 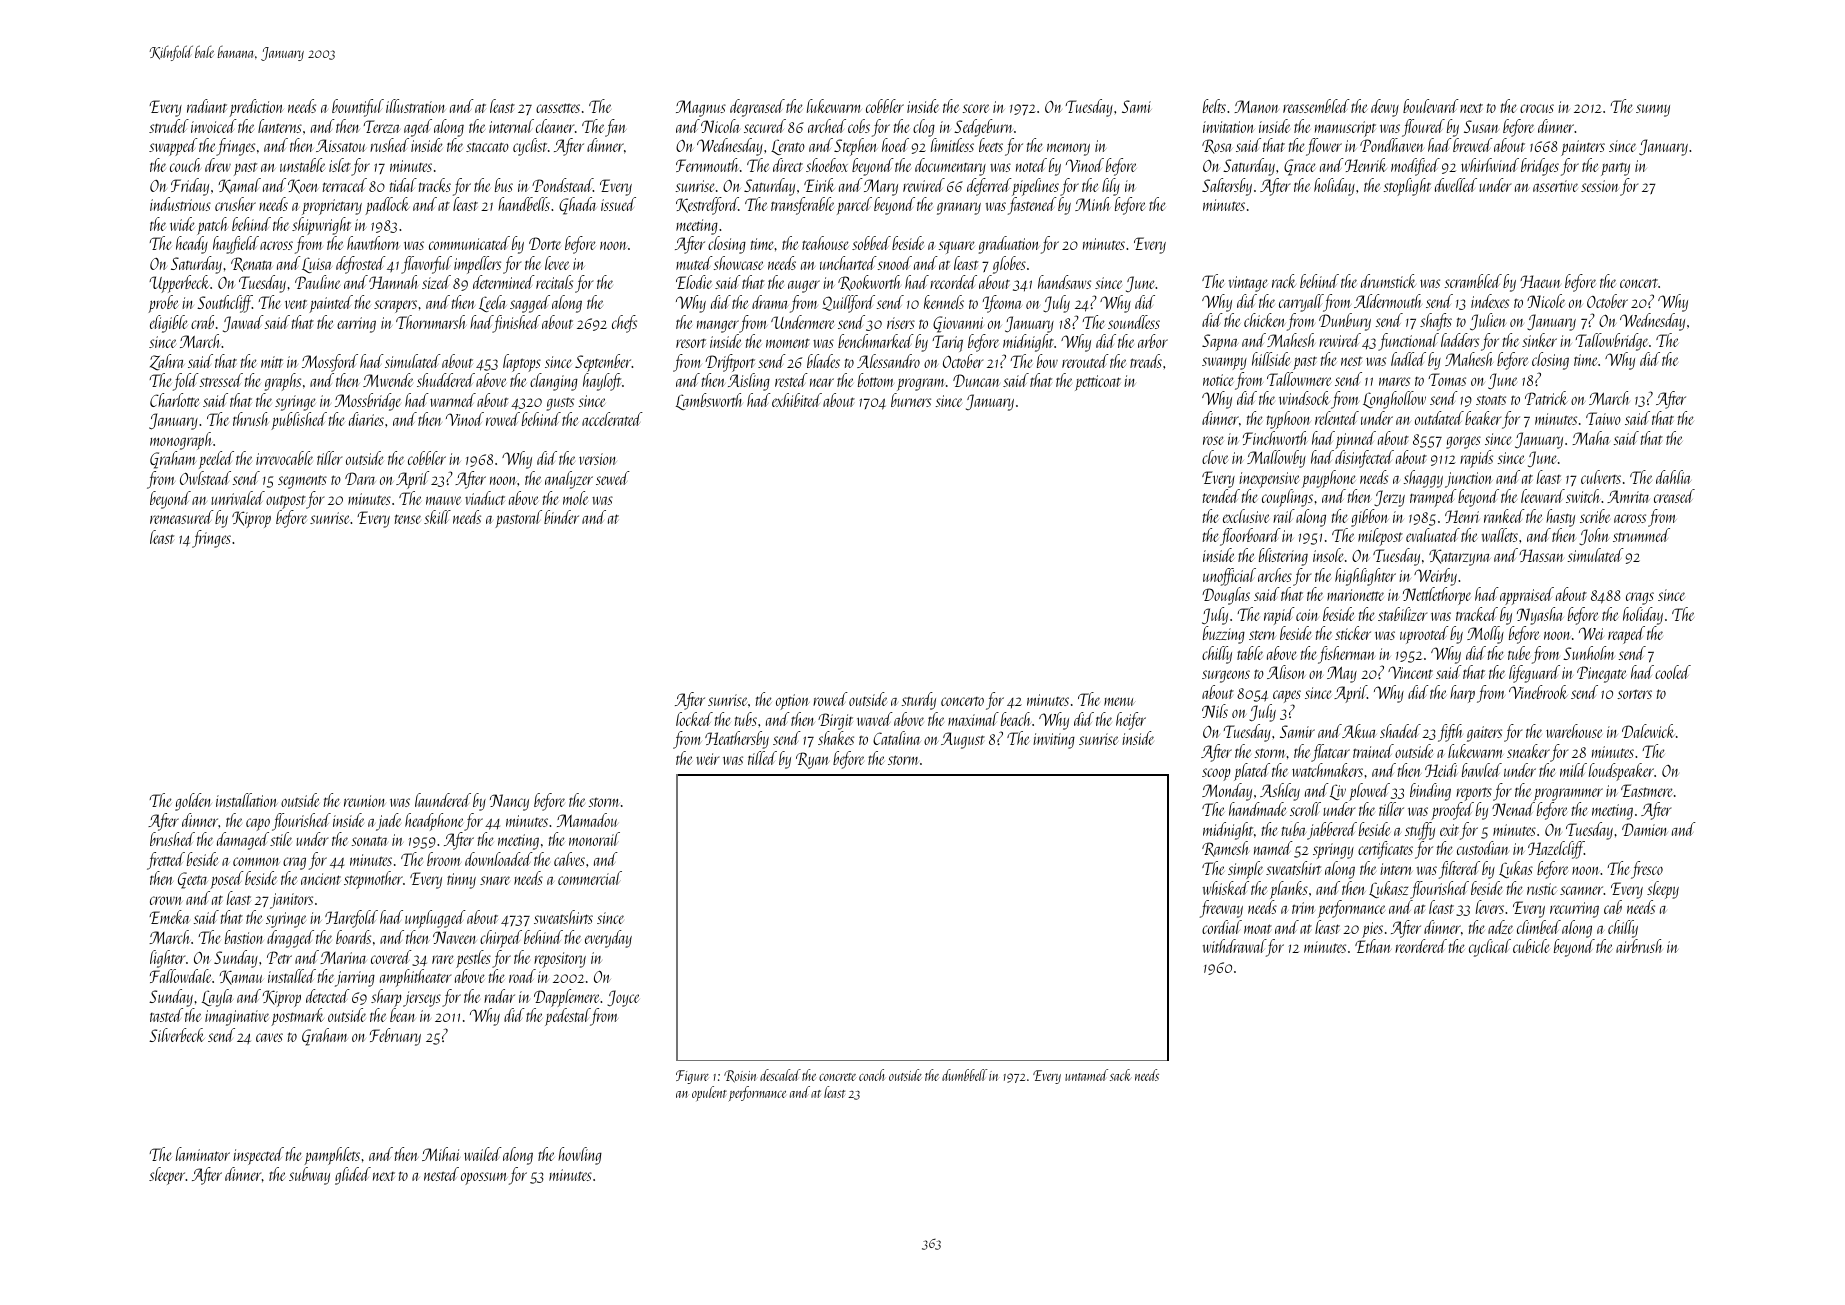 I want to click on Taiwo, so click(x=1603, y=418).
